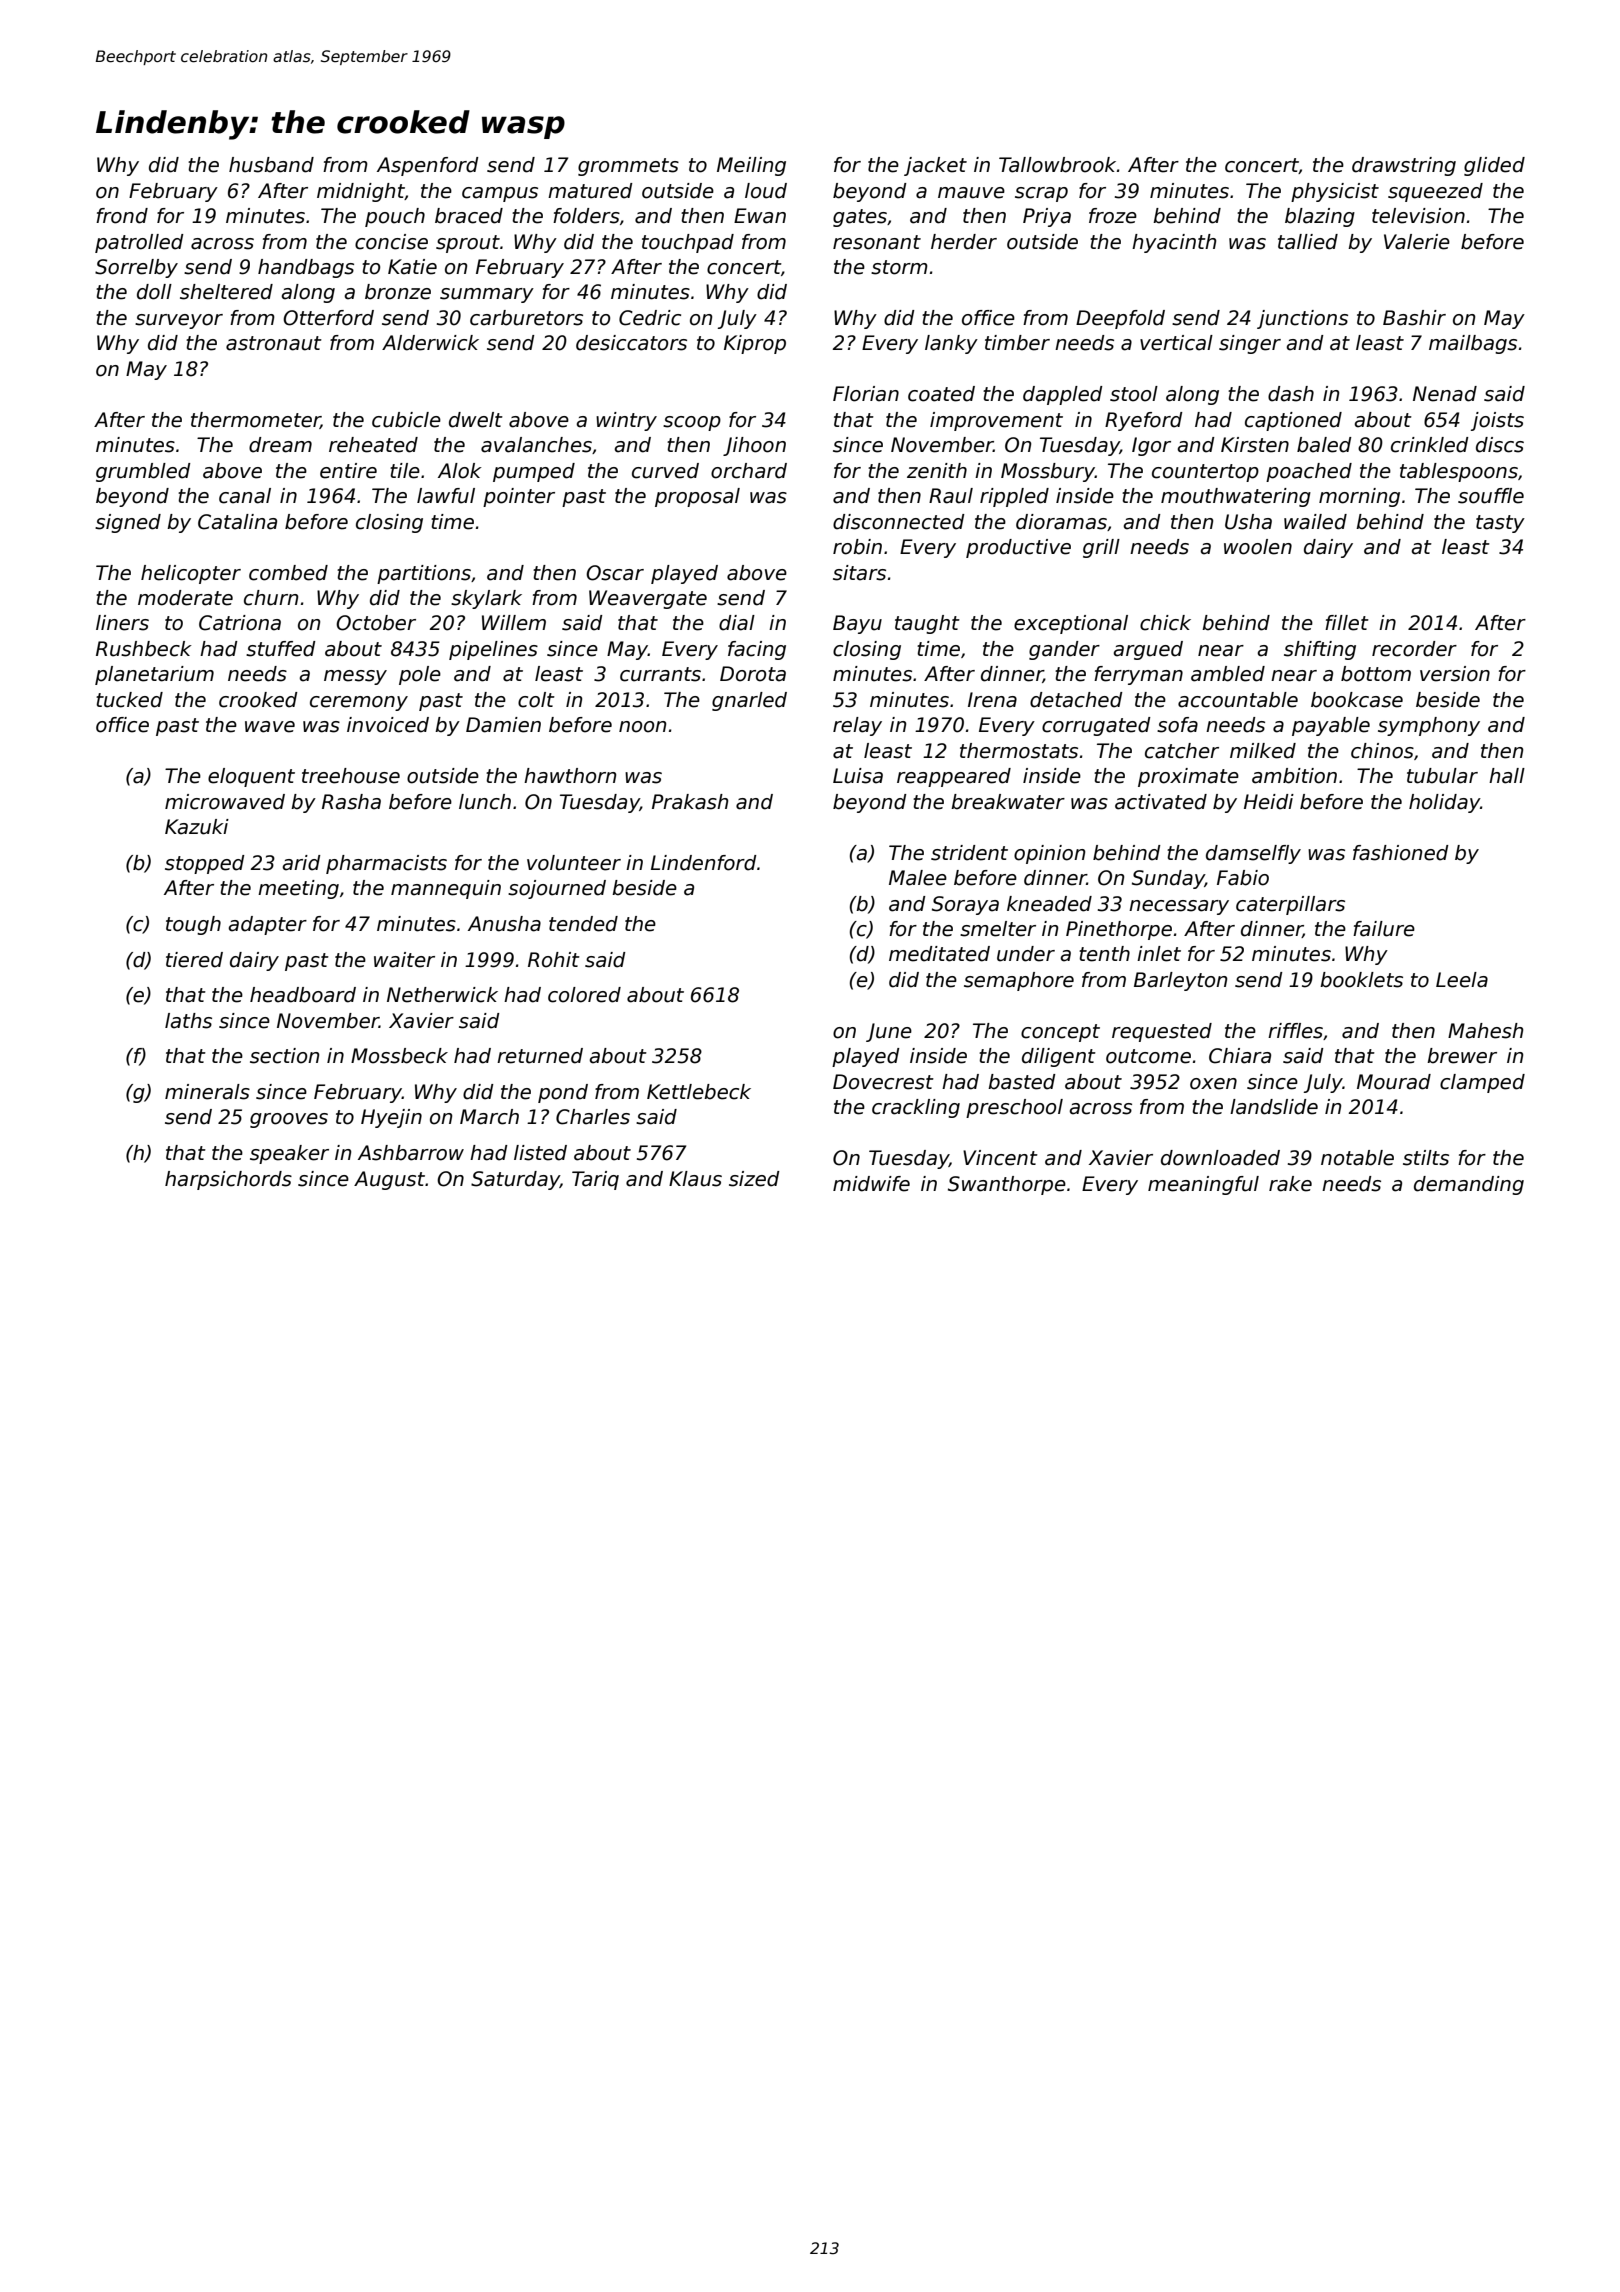  What do you see at coordinates (628, 167) in the screenshot?
I see `grommets` at bounding box center [628, 167].
